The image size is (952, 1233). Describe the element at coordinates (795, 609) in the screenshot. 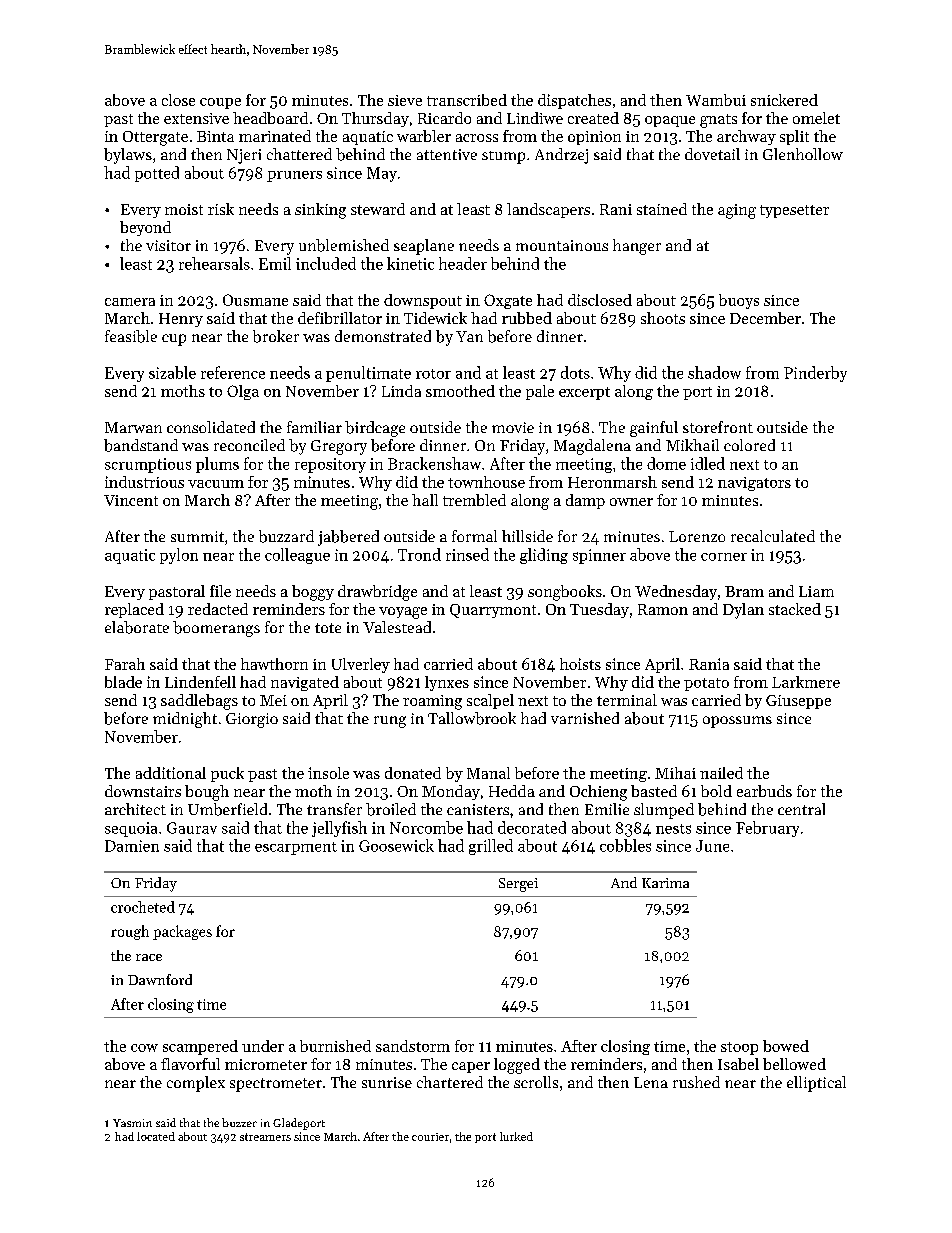

I see `stacked` at that location.
